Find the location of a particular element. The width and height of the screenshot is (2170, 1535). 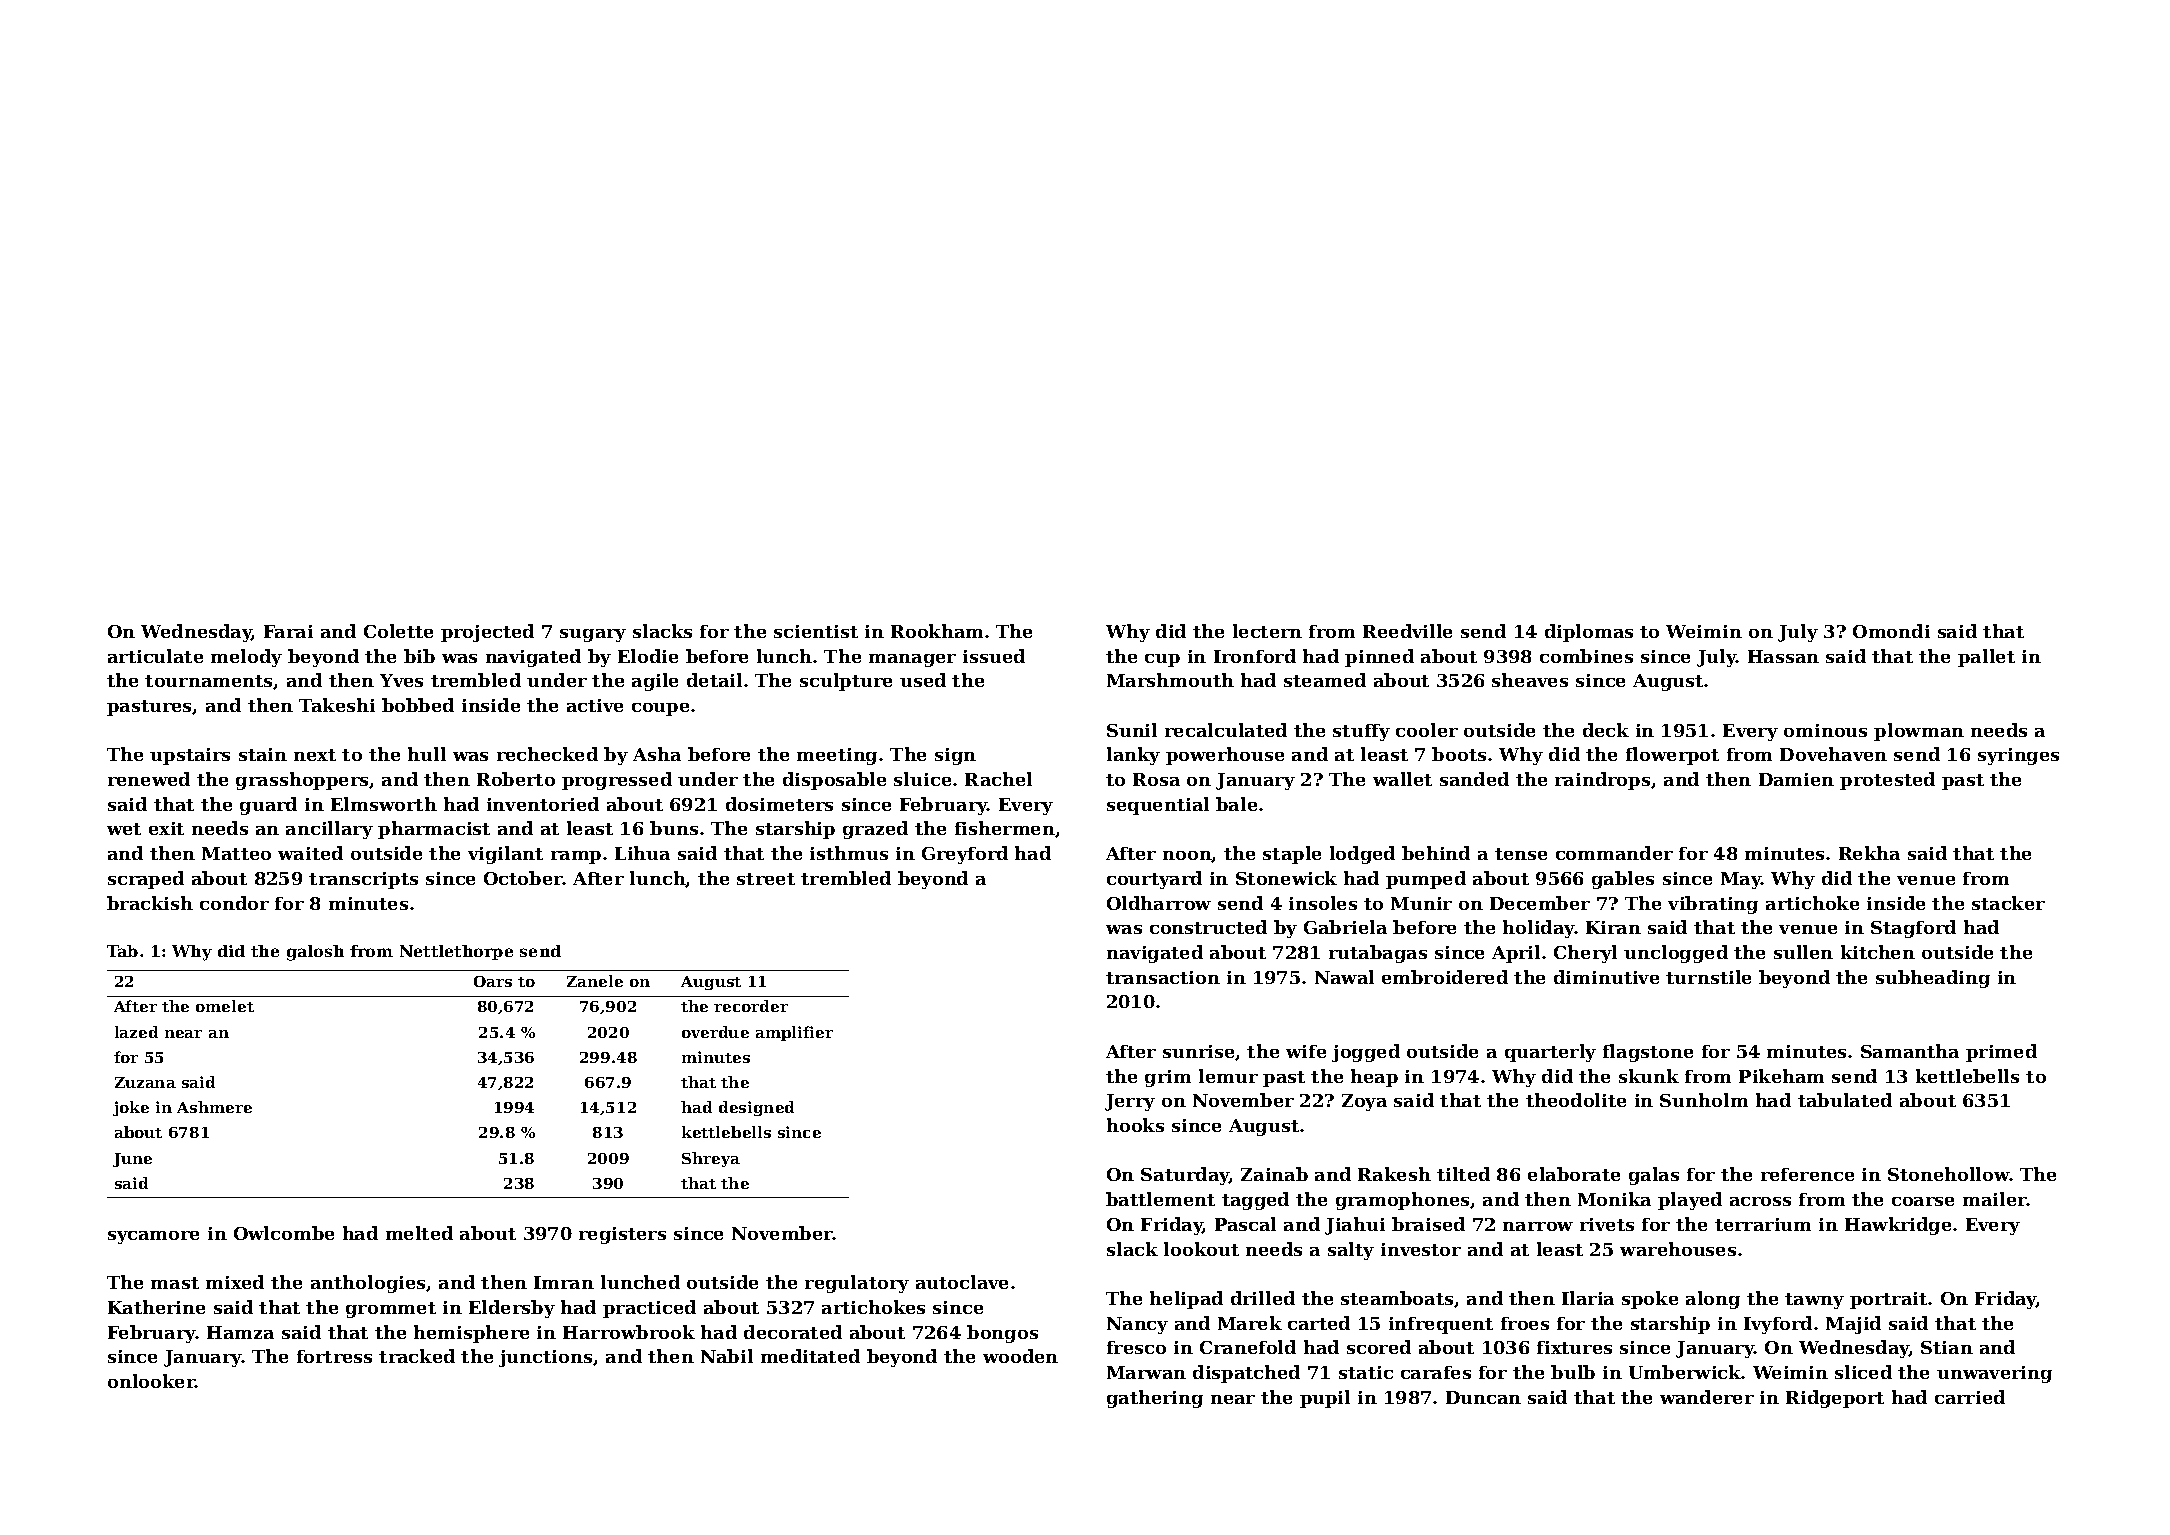

mast is located at coordinates (175, 1283).
